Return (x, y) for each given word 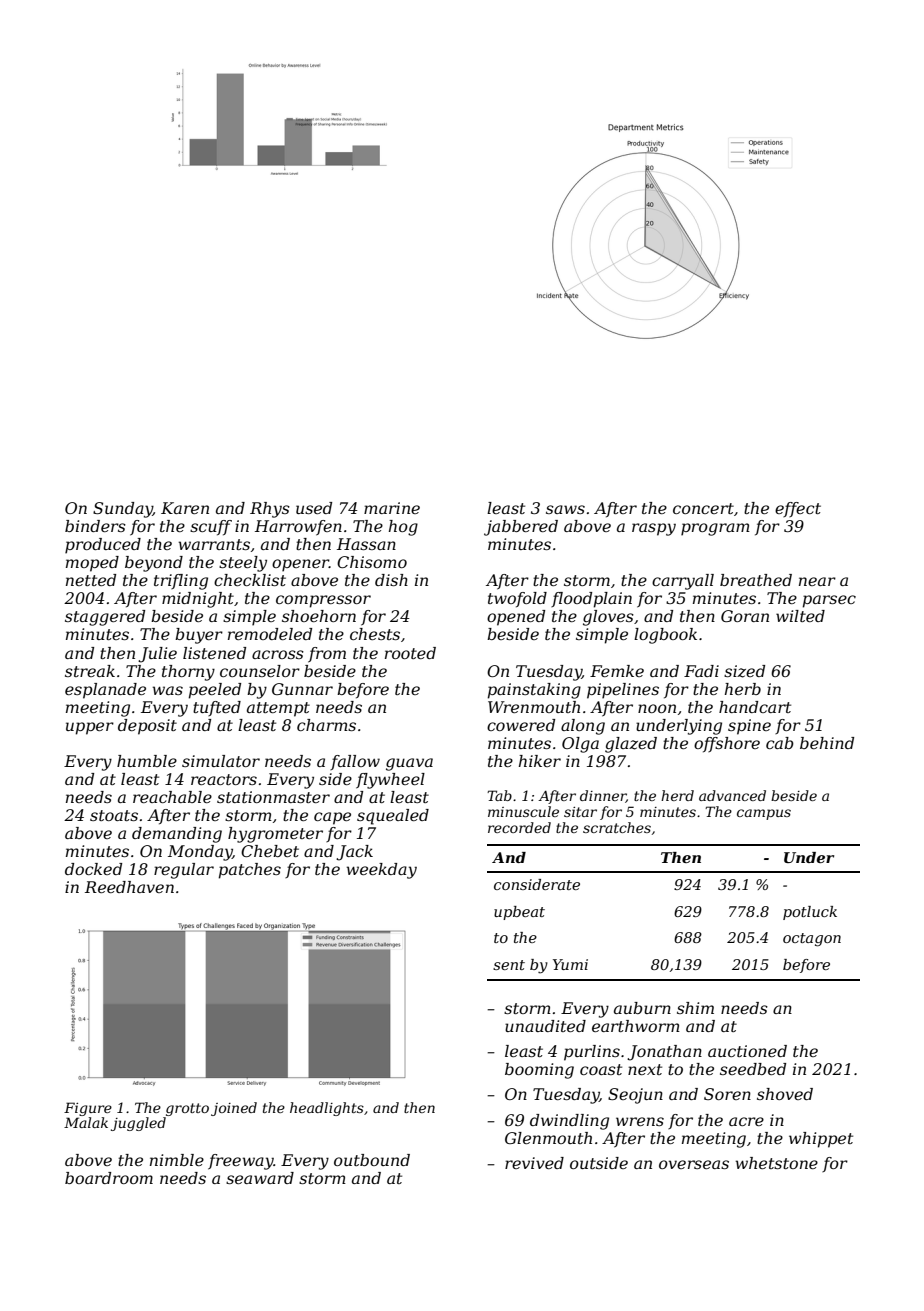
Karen (185, 508)
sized (744, 671)
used (314, 508)
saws (565, 509)
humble (147, 761)
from (327, 655)
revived (534, 1163)
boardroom (109, 1178)
